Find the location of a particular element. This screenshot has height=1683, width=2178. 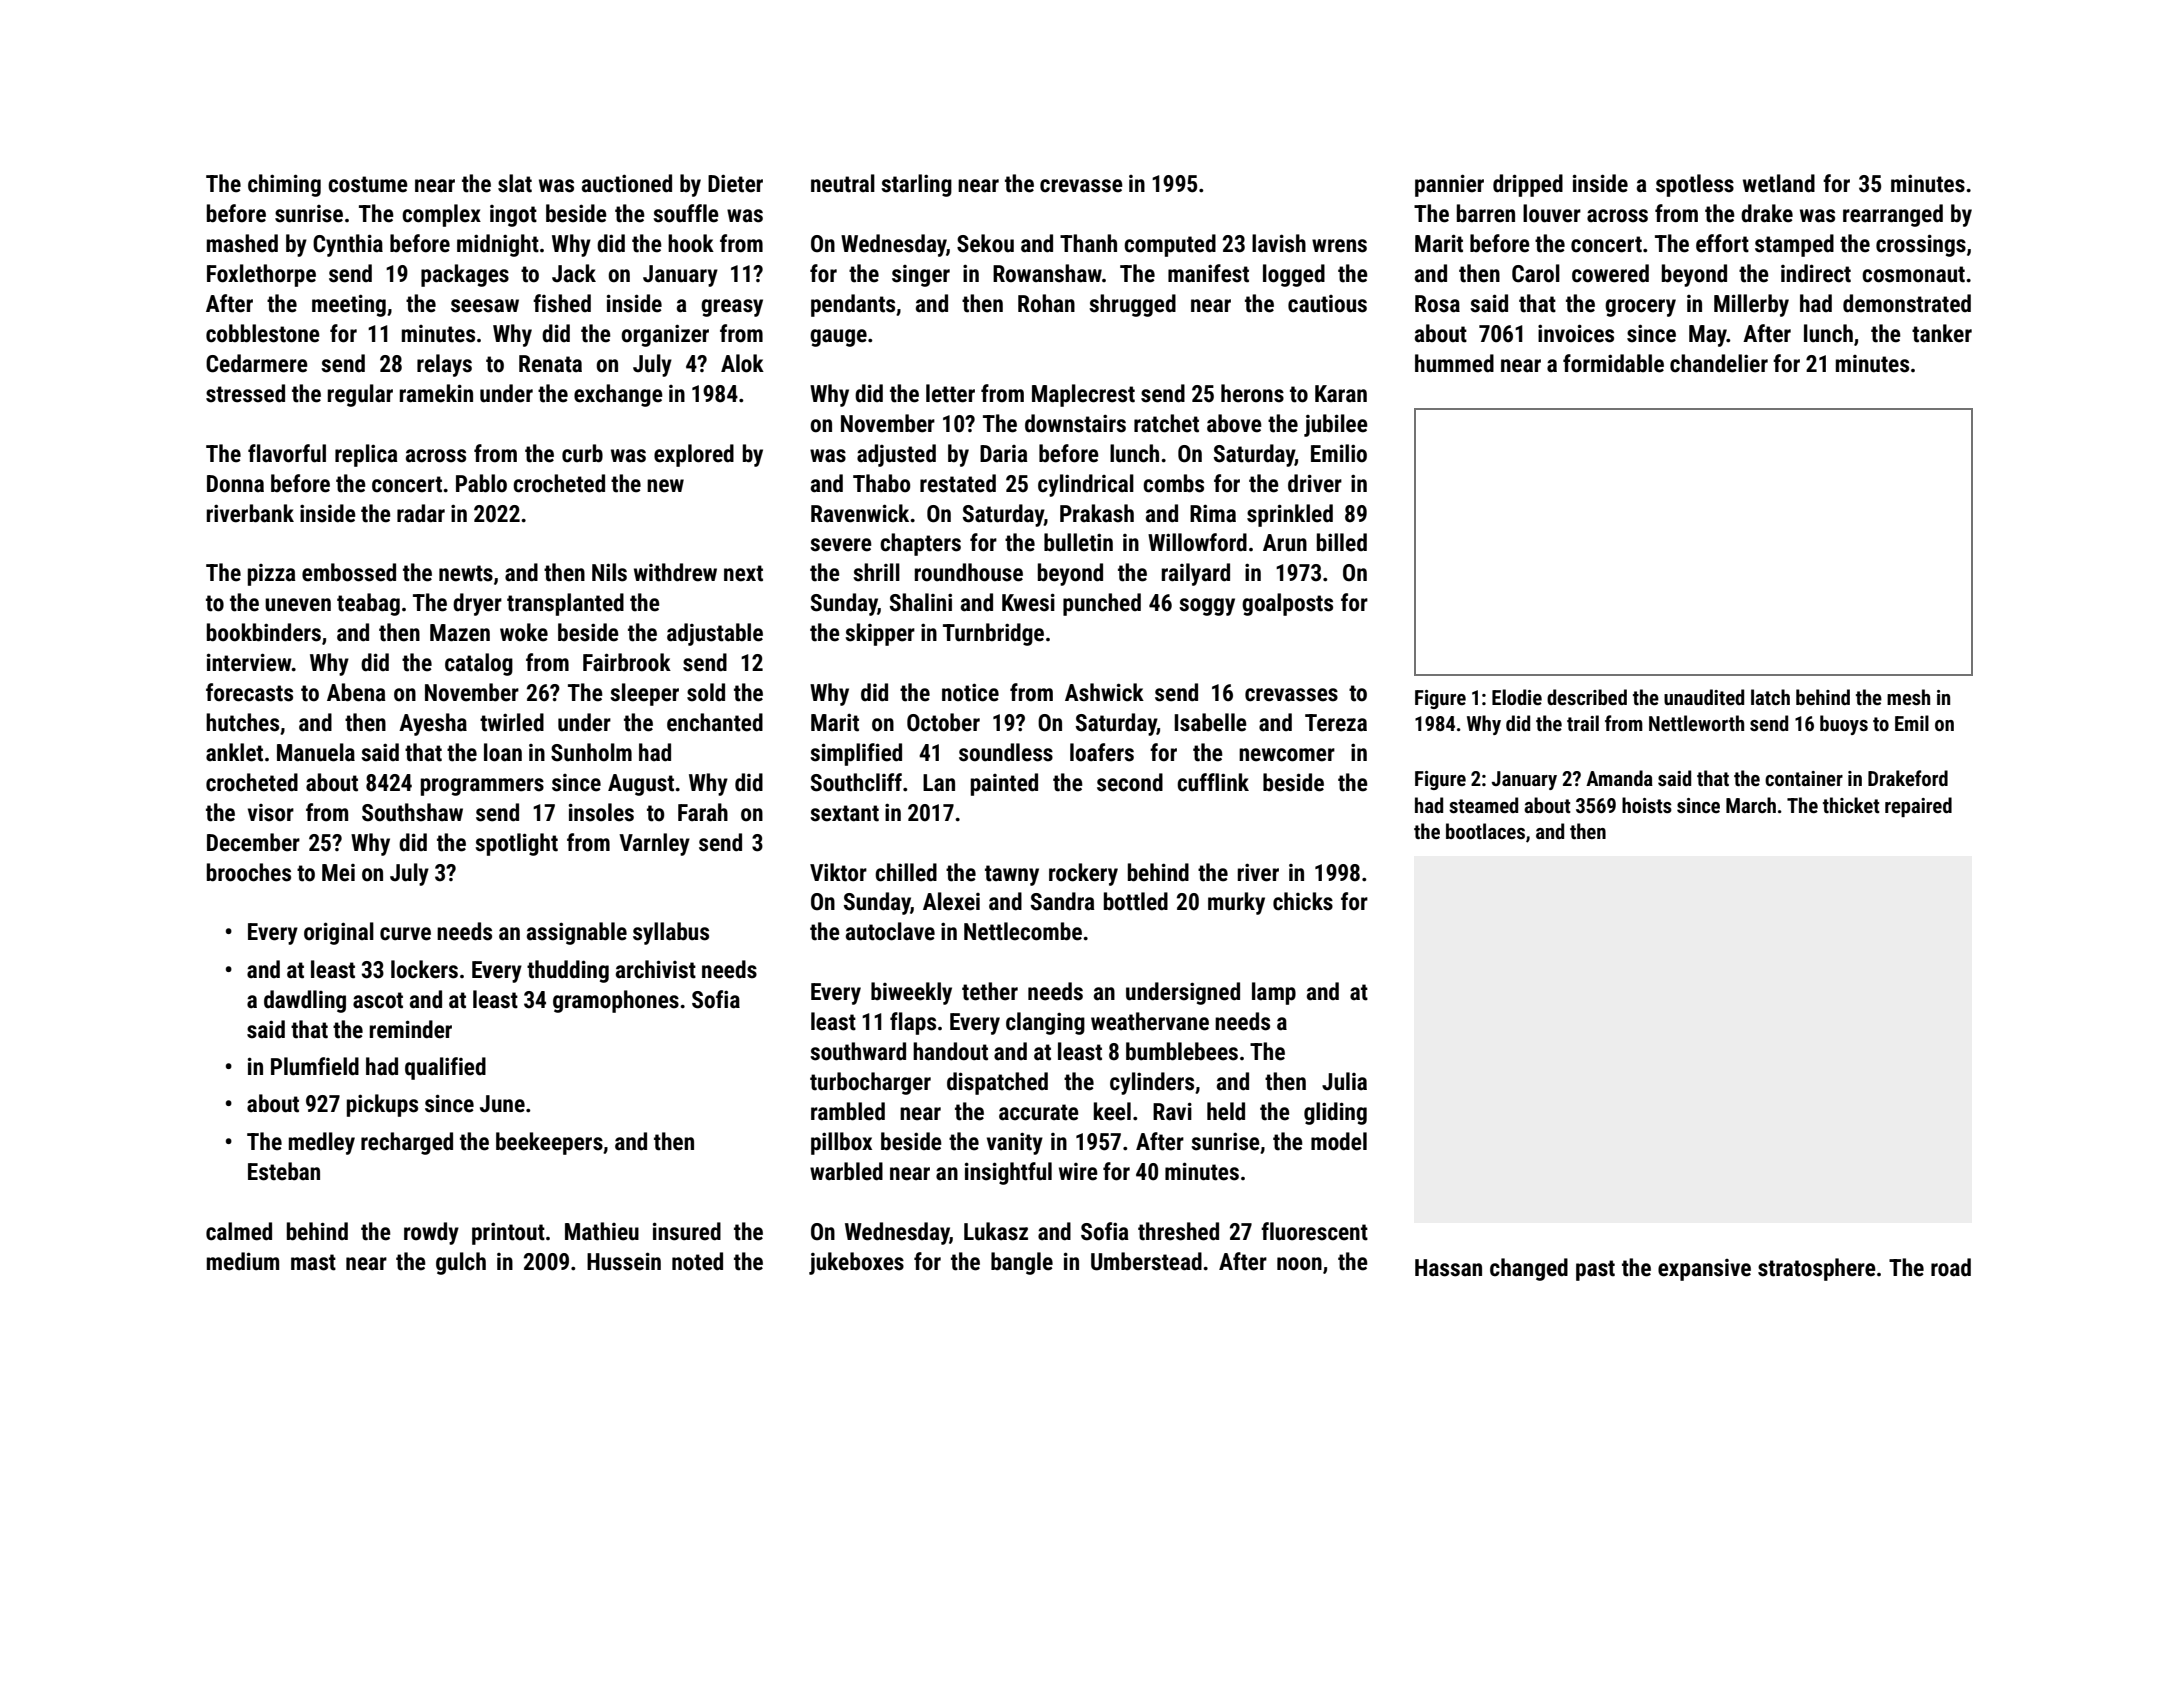

road is located at coordinates (1951, 1267).
